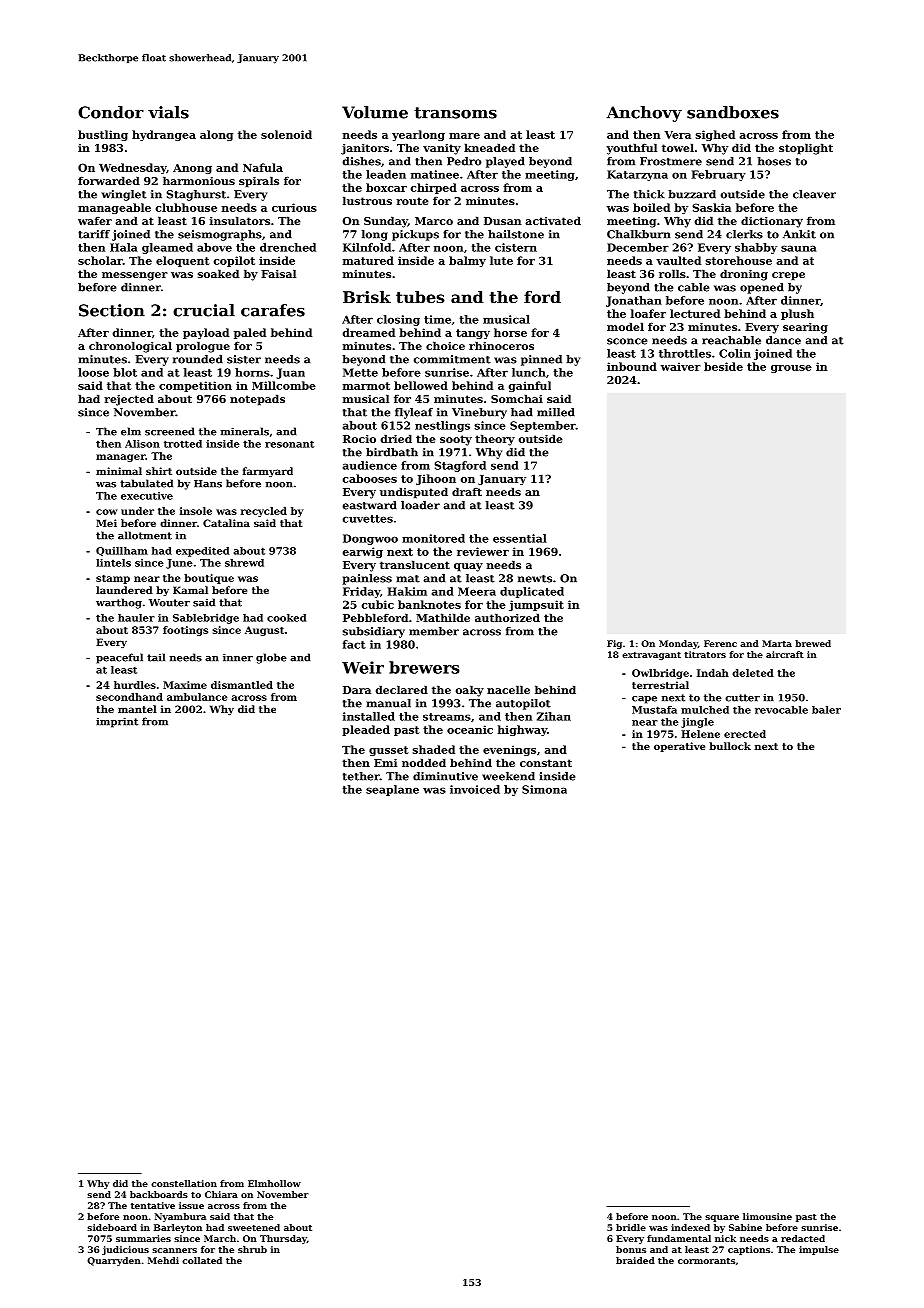 Image resolution: width=924 pixels, height=1308 pixels. I want to click on grouse, so click(791, 369).
